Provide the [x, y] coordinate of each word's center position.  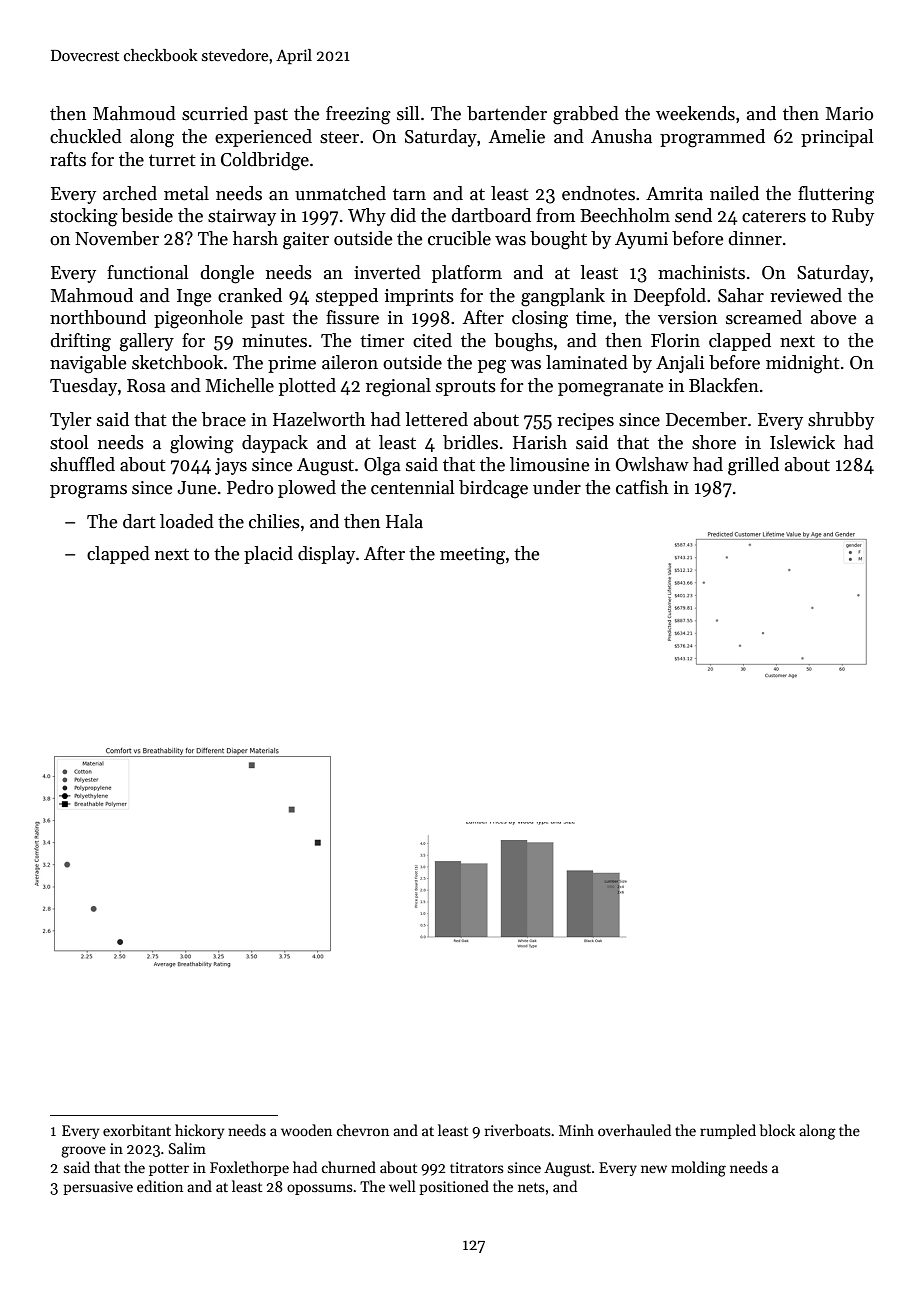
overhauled [634, 1130]
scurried [215, 113]
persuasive [98, 1188]
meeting [472, 556]
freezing [358, 115]
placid [268, 555]
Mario [849, 114]
